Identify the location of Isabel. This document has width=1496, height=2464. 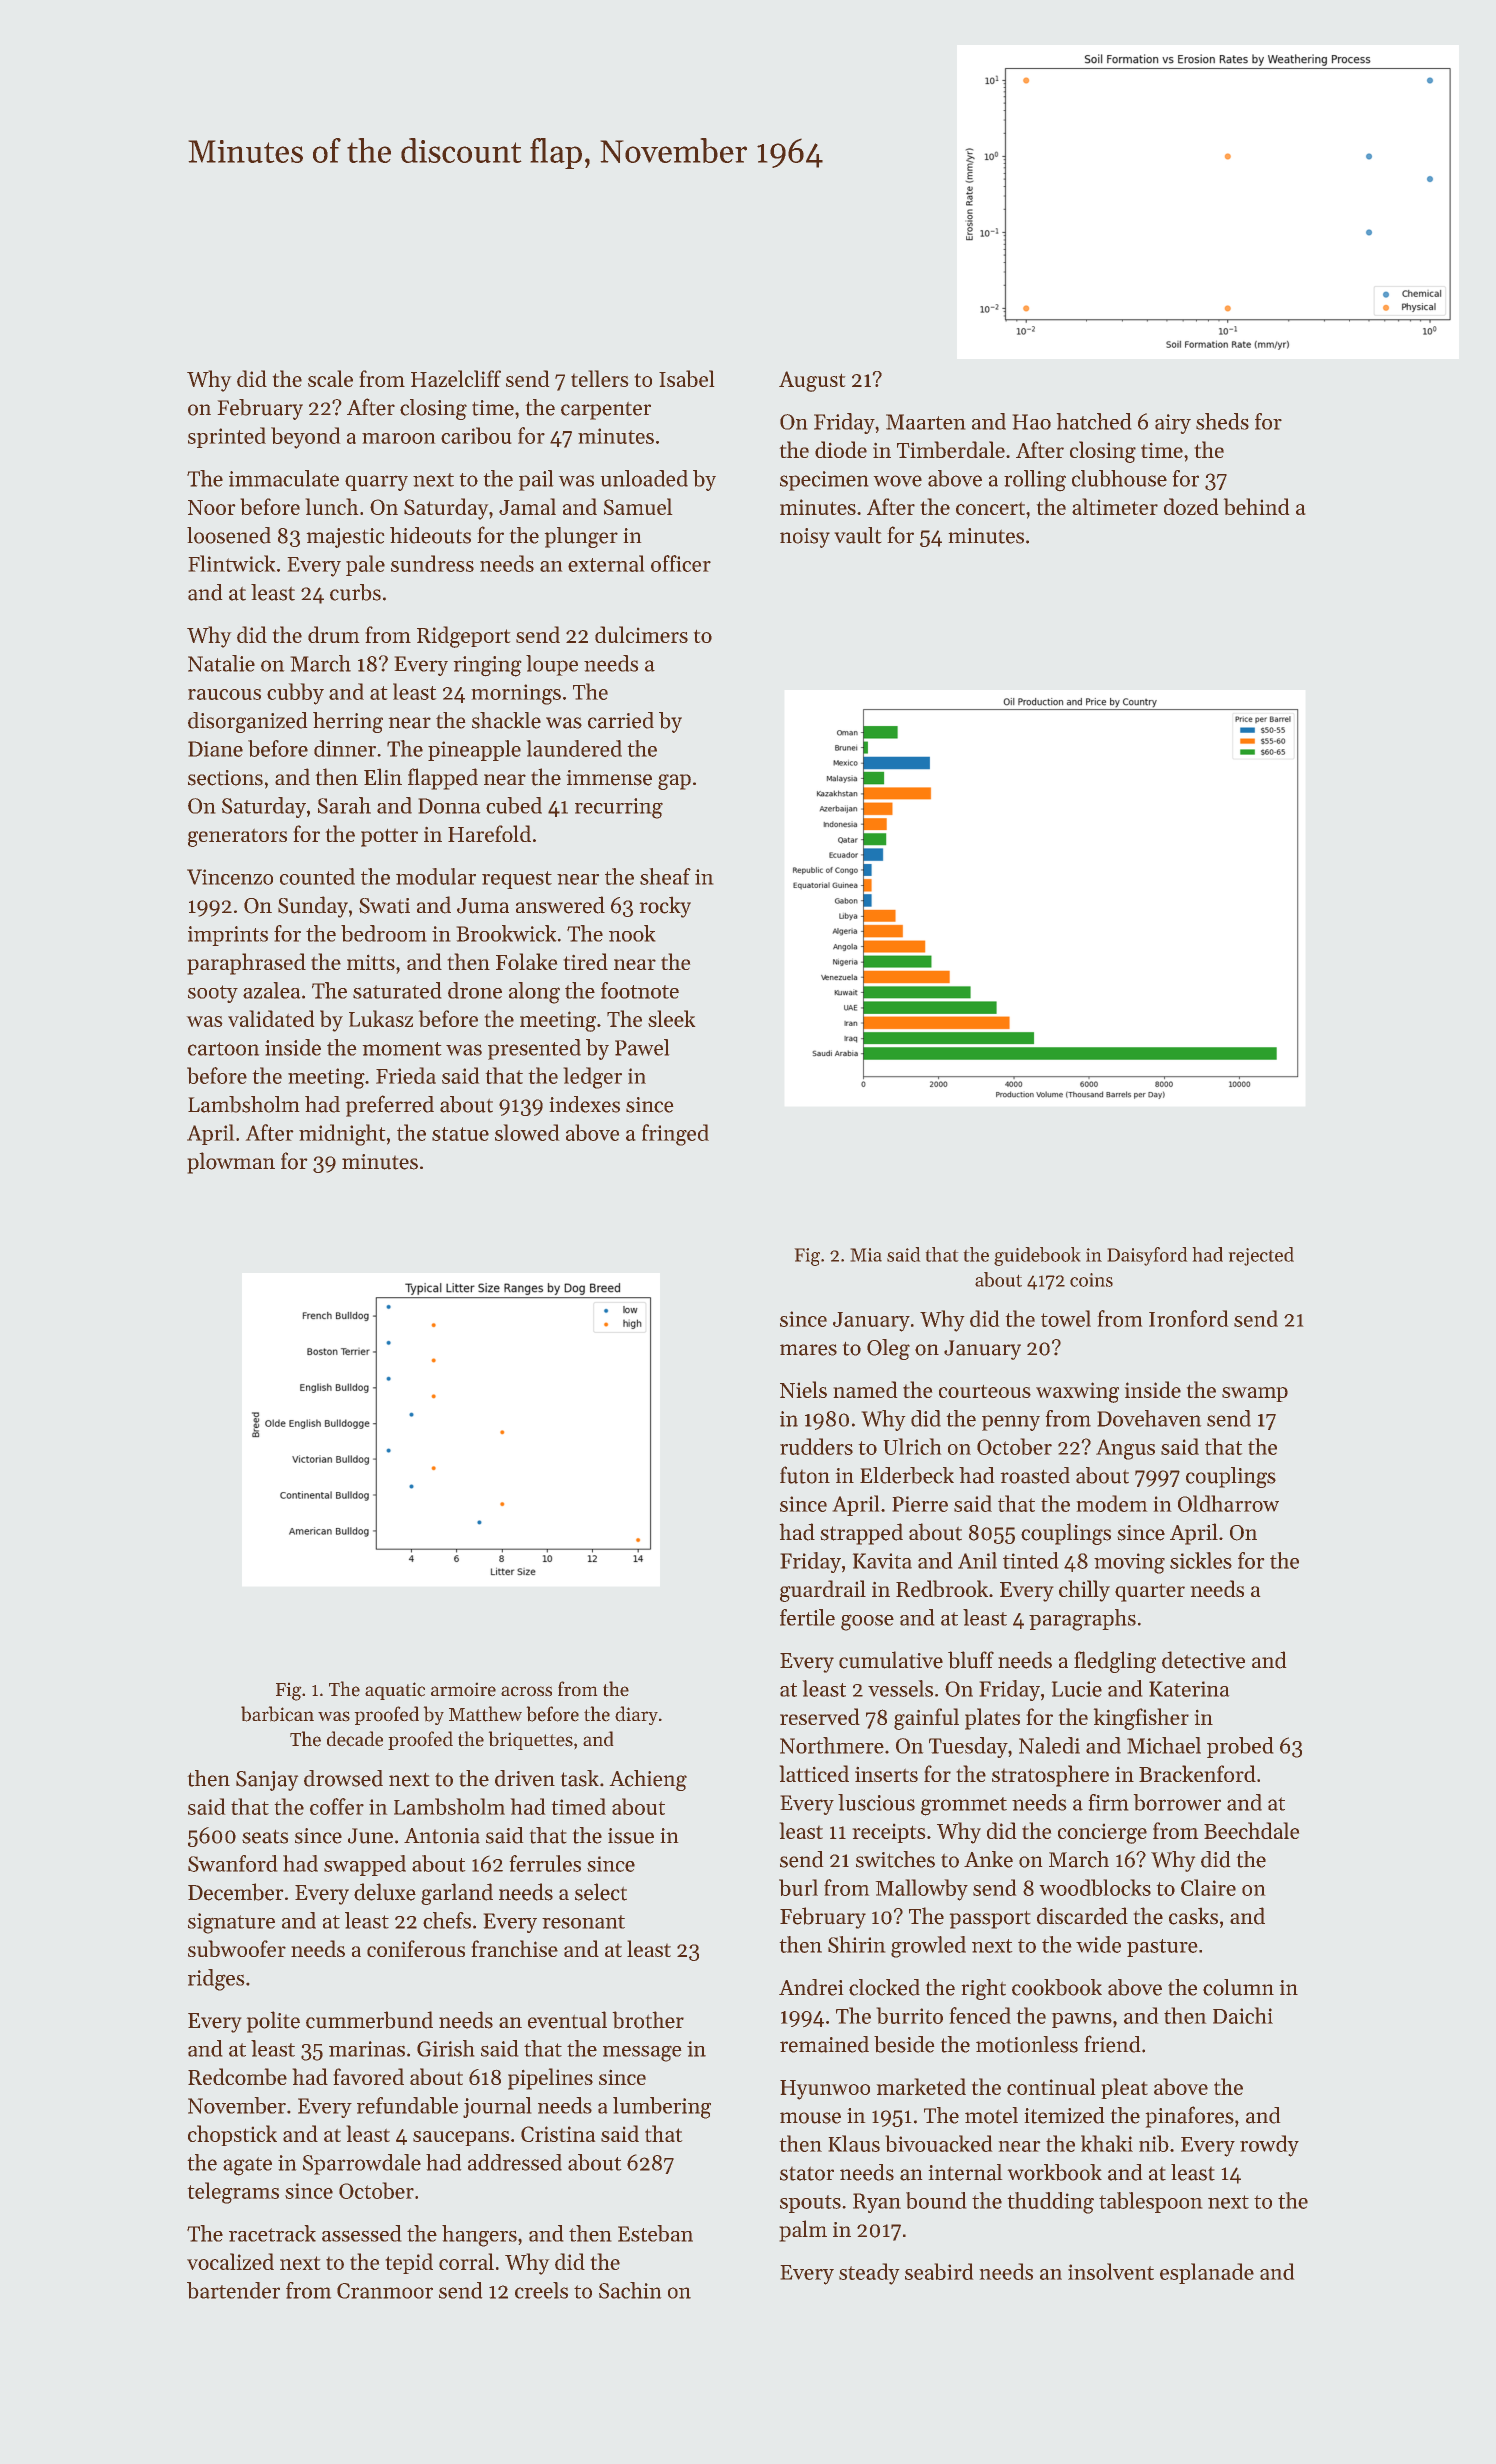
(687, 378).
